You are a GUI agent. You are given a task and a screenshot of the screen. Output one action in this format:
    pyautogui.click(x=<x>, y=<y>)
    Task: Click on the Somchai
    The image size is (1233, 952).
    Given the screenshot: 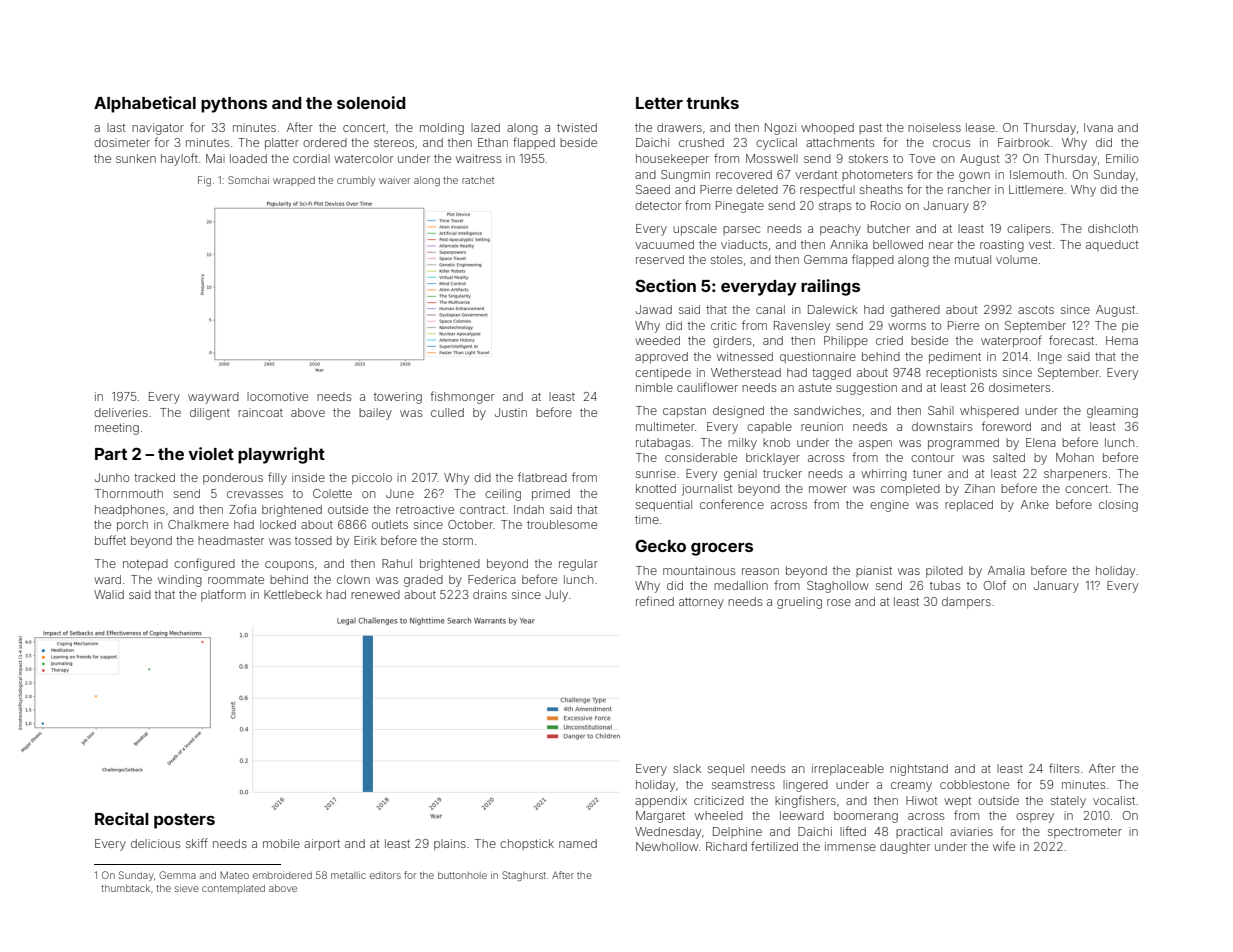 What is the action you would take?
    pyautogui.click(x=248, y=180)
